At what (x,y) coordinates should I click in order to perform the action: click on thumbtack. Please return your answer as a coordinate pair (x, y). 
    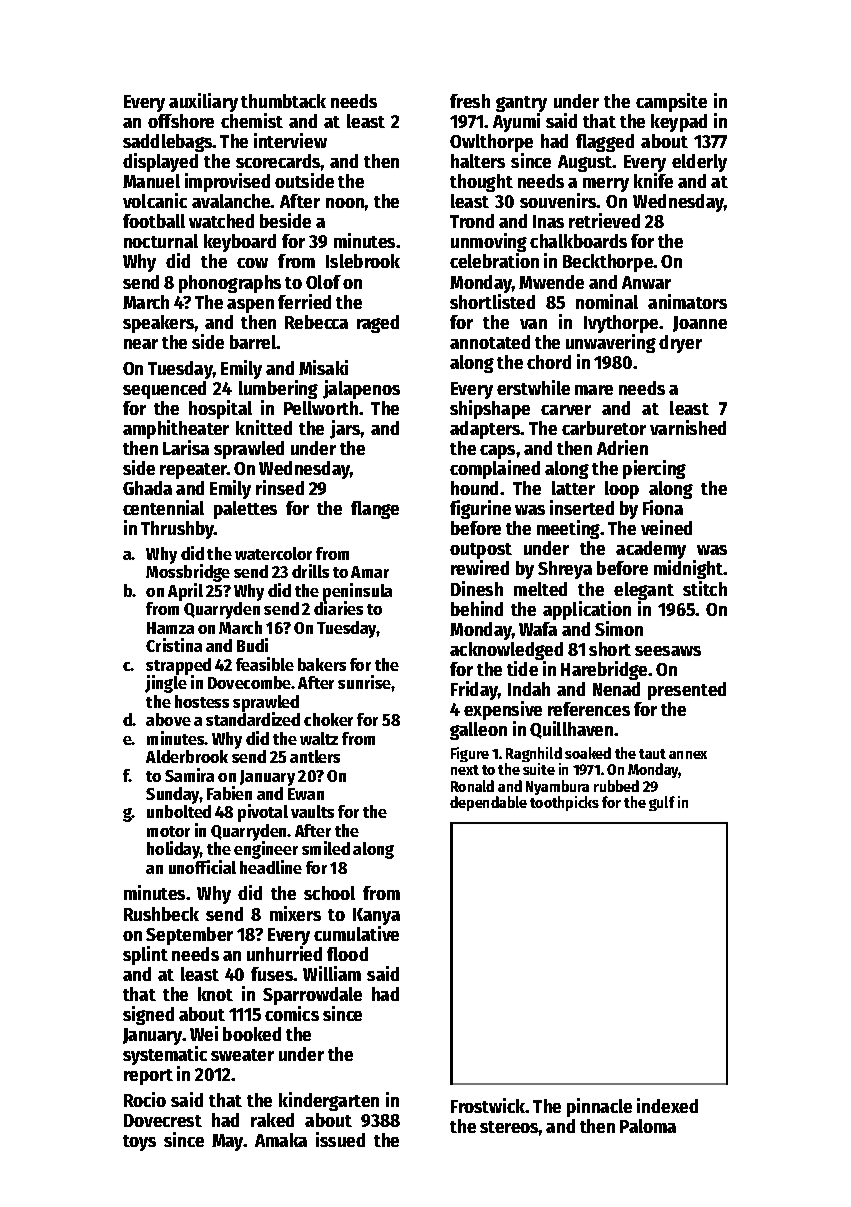
    Looking at the image, I should click on (283, 101).
